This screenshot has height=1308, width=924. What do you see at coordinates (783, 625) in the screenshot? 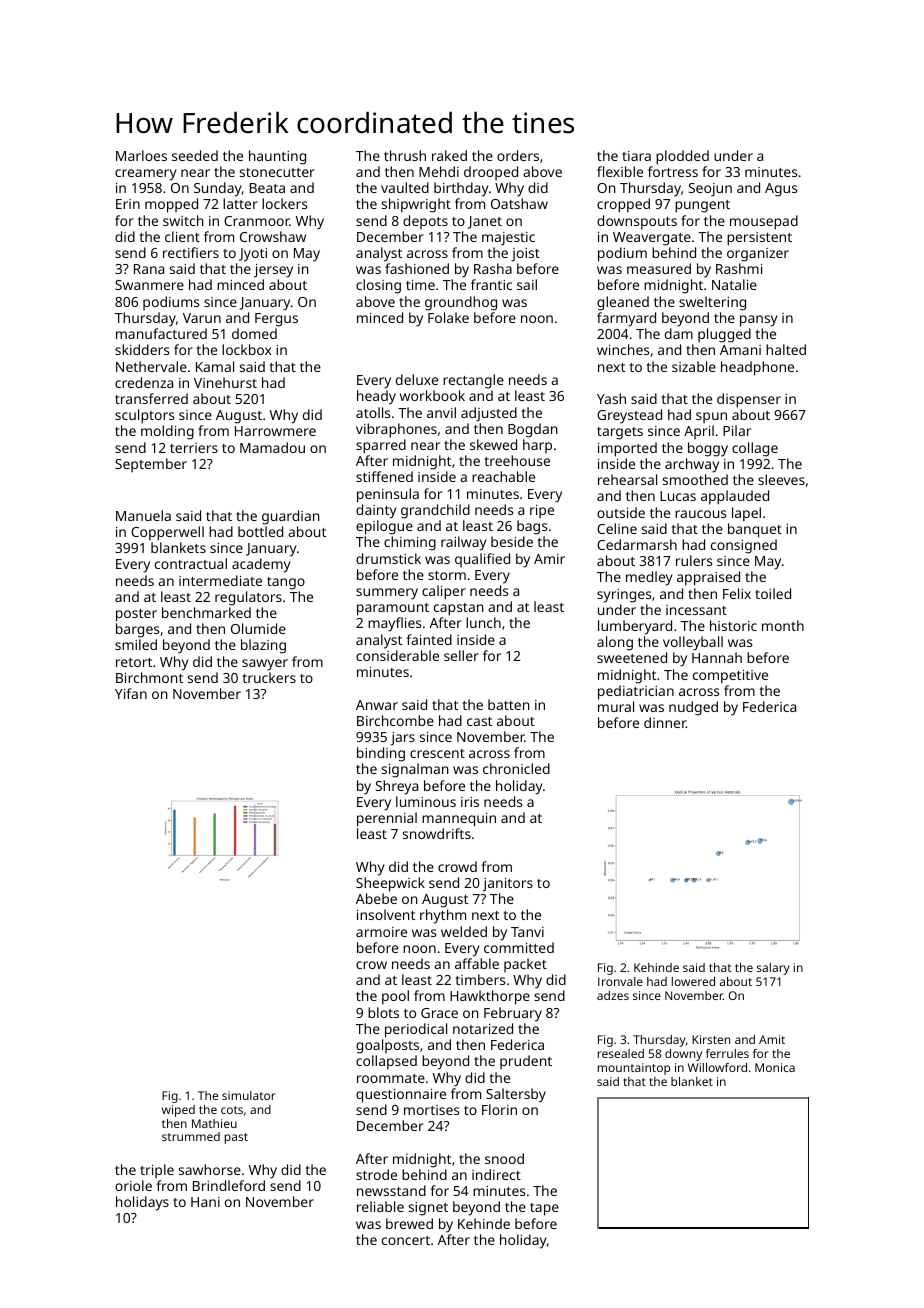
I see `month` at bounding box center [783, 625].
